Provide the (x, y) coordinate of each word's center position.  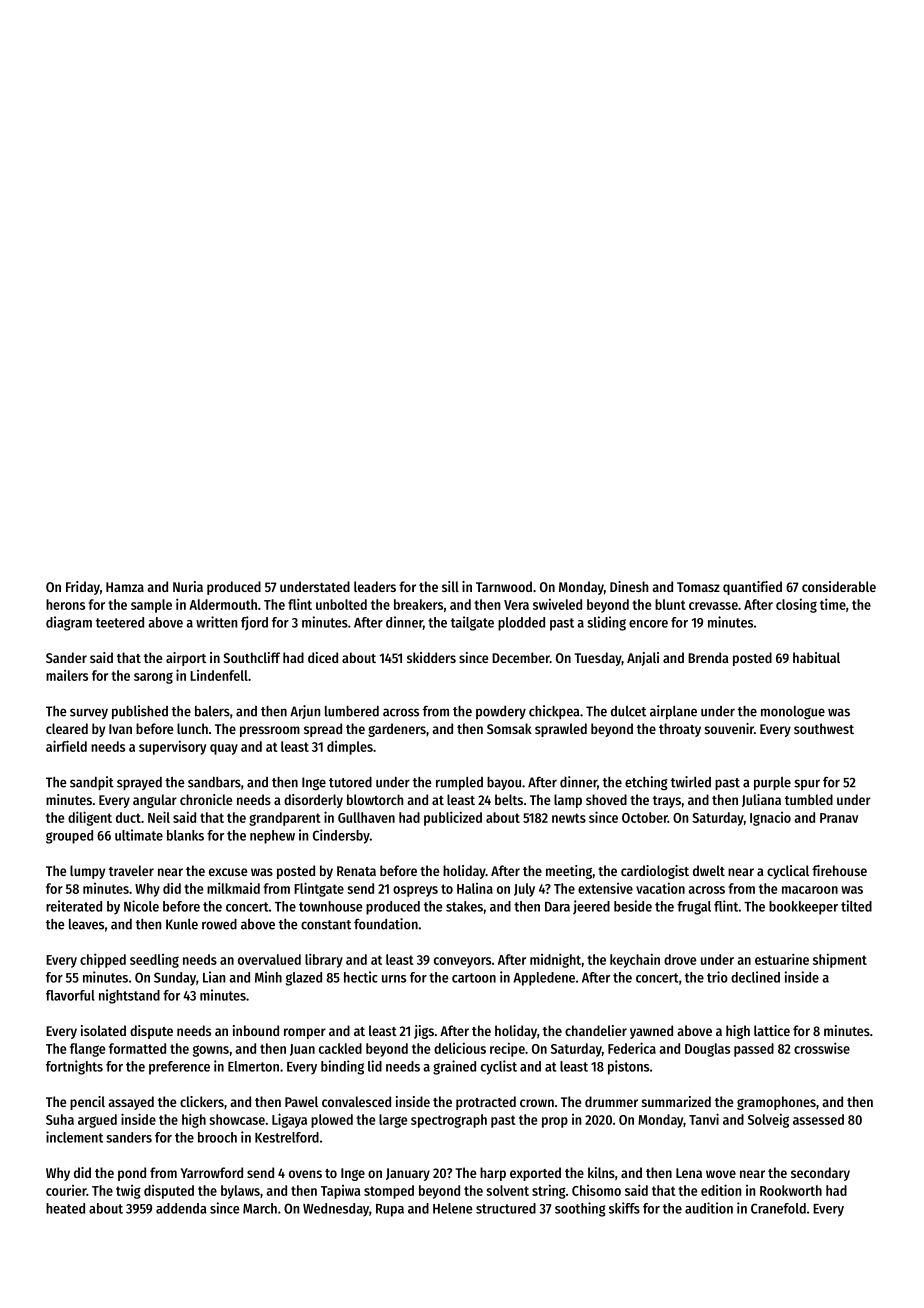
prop (555, 1122)
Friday (83, 588)
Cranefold (778, 1208)
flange (87, 1050)
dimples (350, 748)
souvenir (729, 728)
